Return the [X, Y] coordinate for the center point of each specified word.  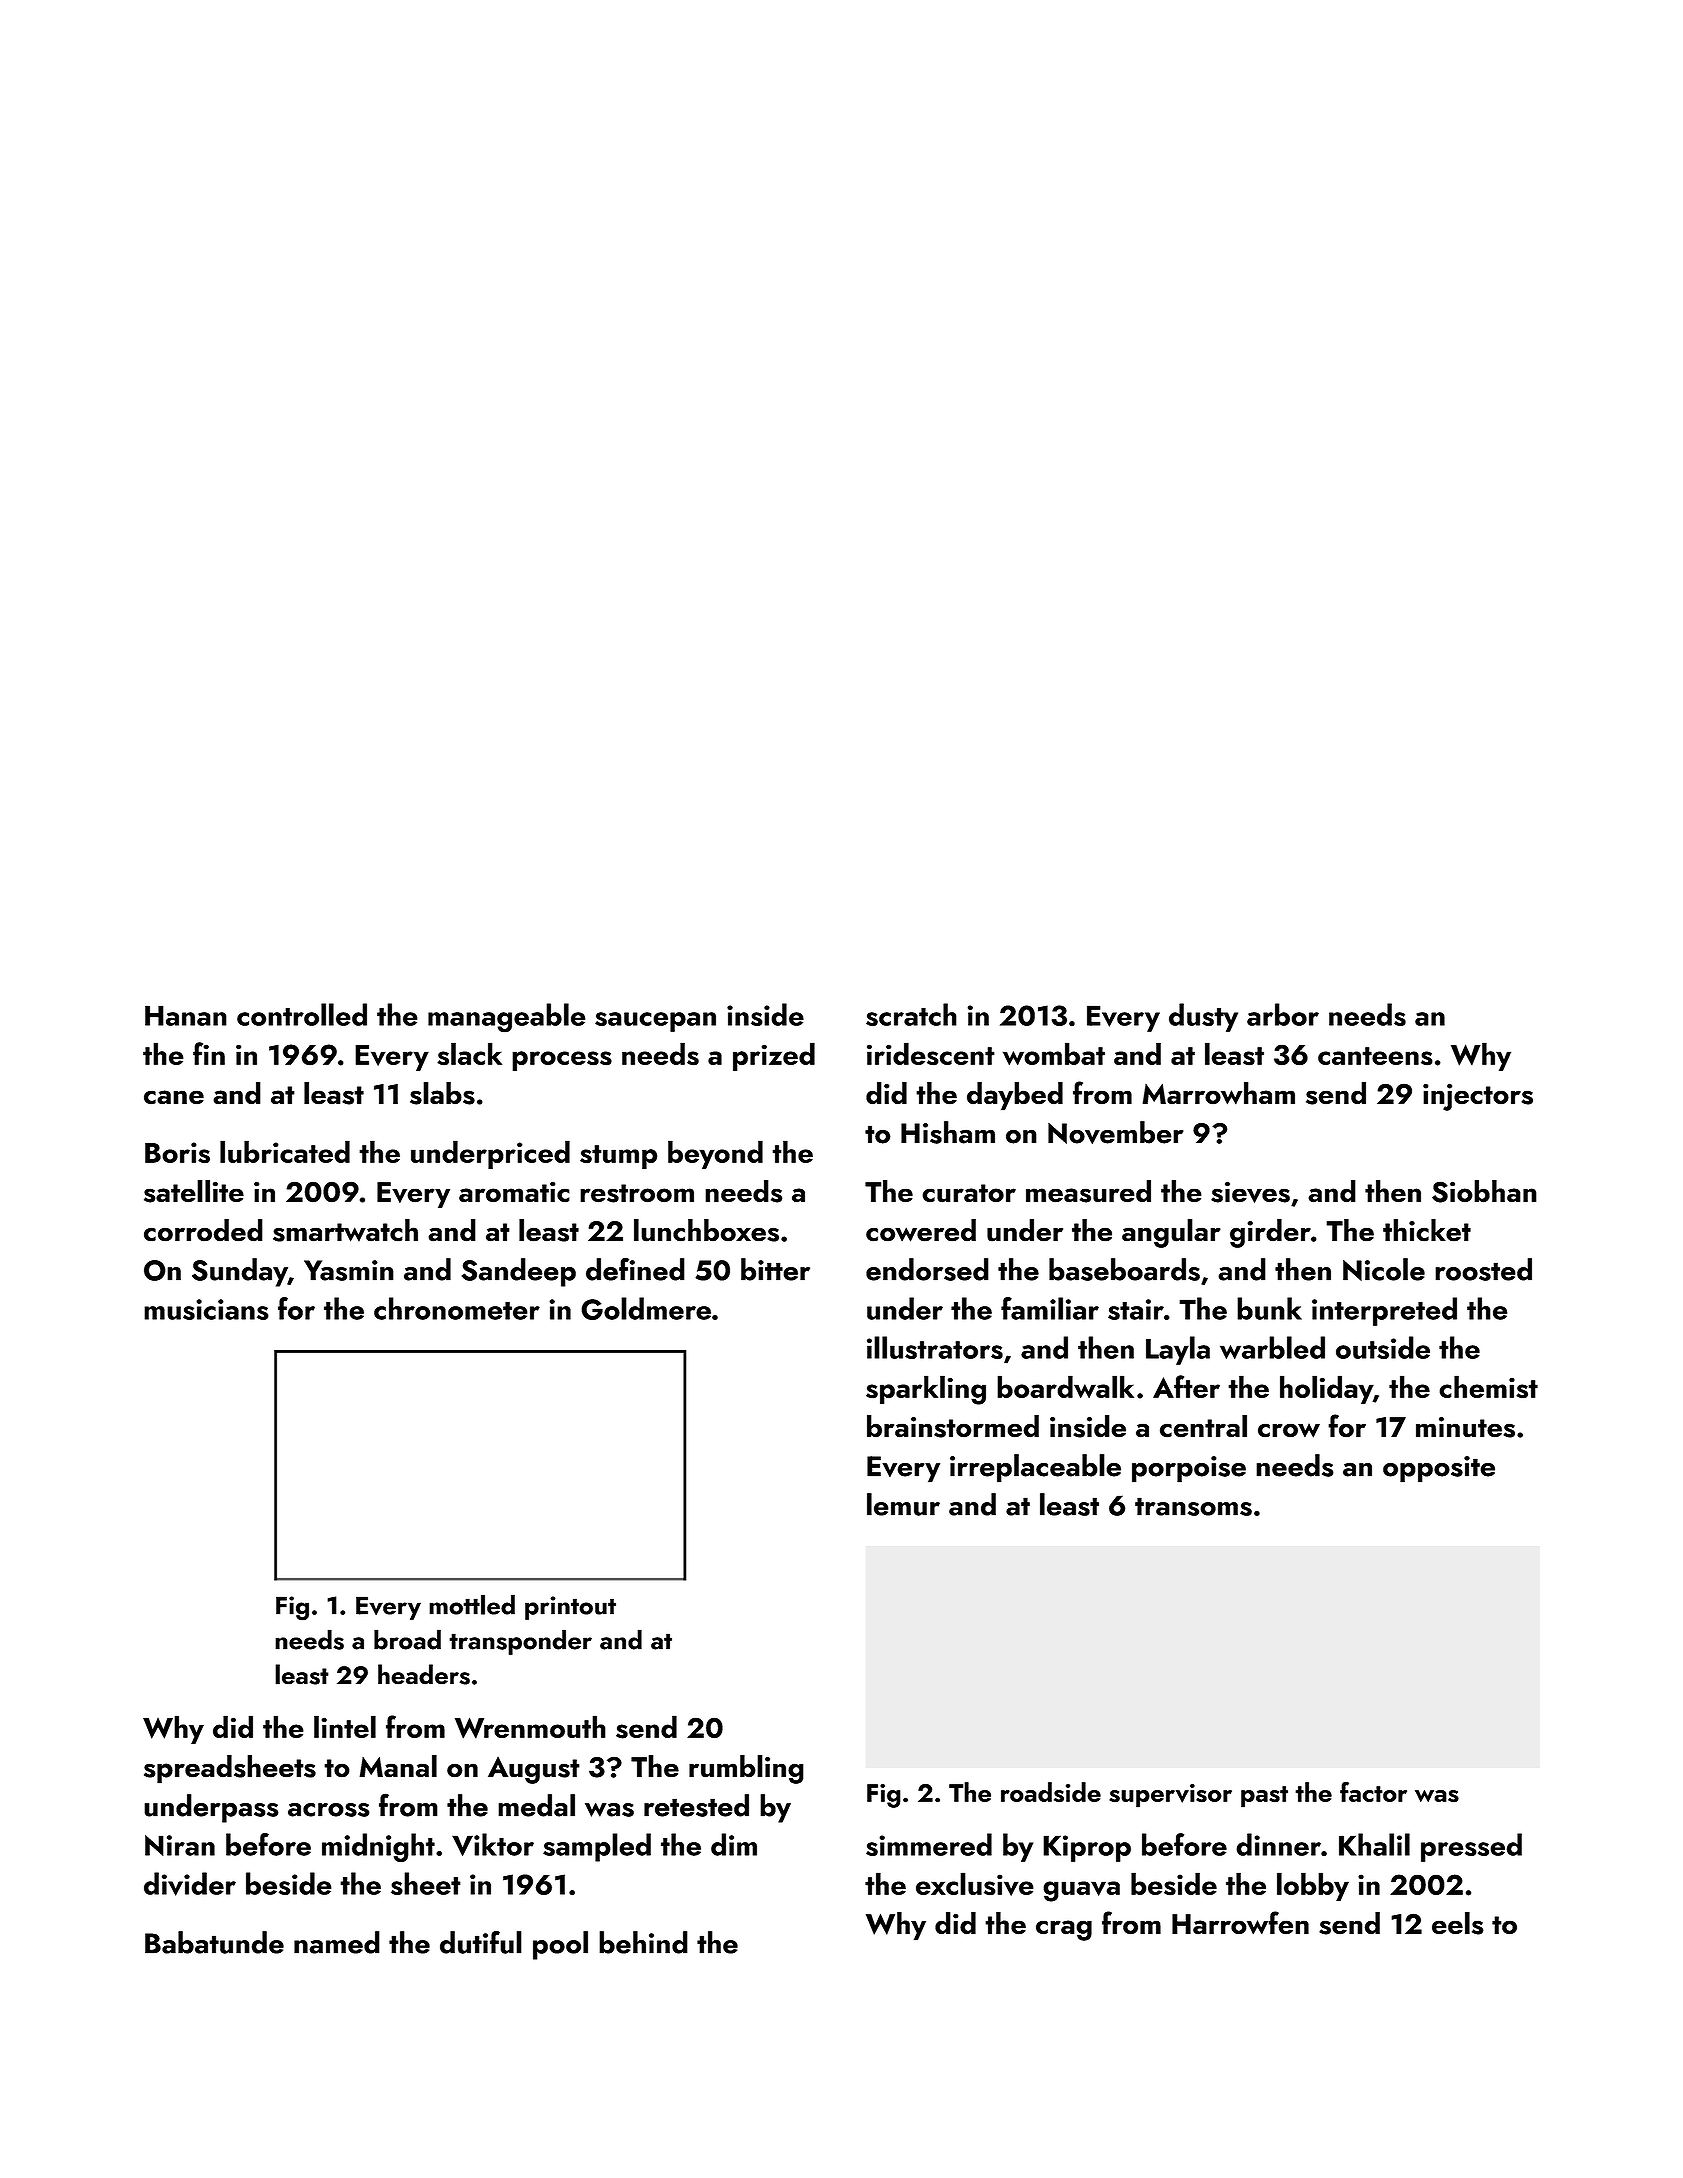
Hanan [186, 1015]
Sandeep [518, 1272]
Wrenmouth [530, 1727]
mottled [472, 1604]
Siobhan [1484, 1191]
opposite [1439, 1469]
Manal [398, 1766]
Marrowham [1219, 1093]
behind [643, 1942]
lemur [903, 1504]
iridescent [931, 1054]
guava [1081, 1891]
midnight [378, 1847]
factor [1373, 1792]
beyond [715, 1154]
